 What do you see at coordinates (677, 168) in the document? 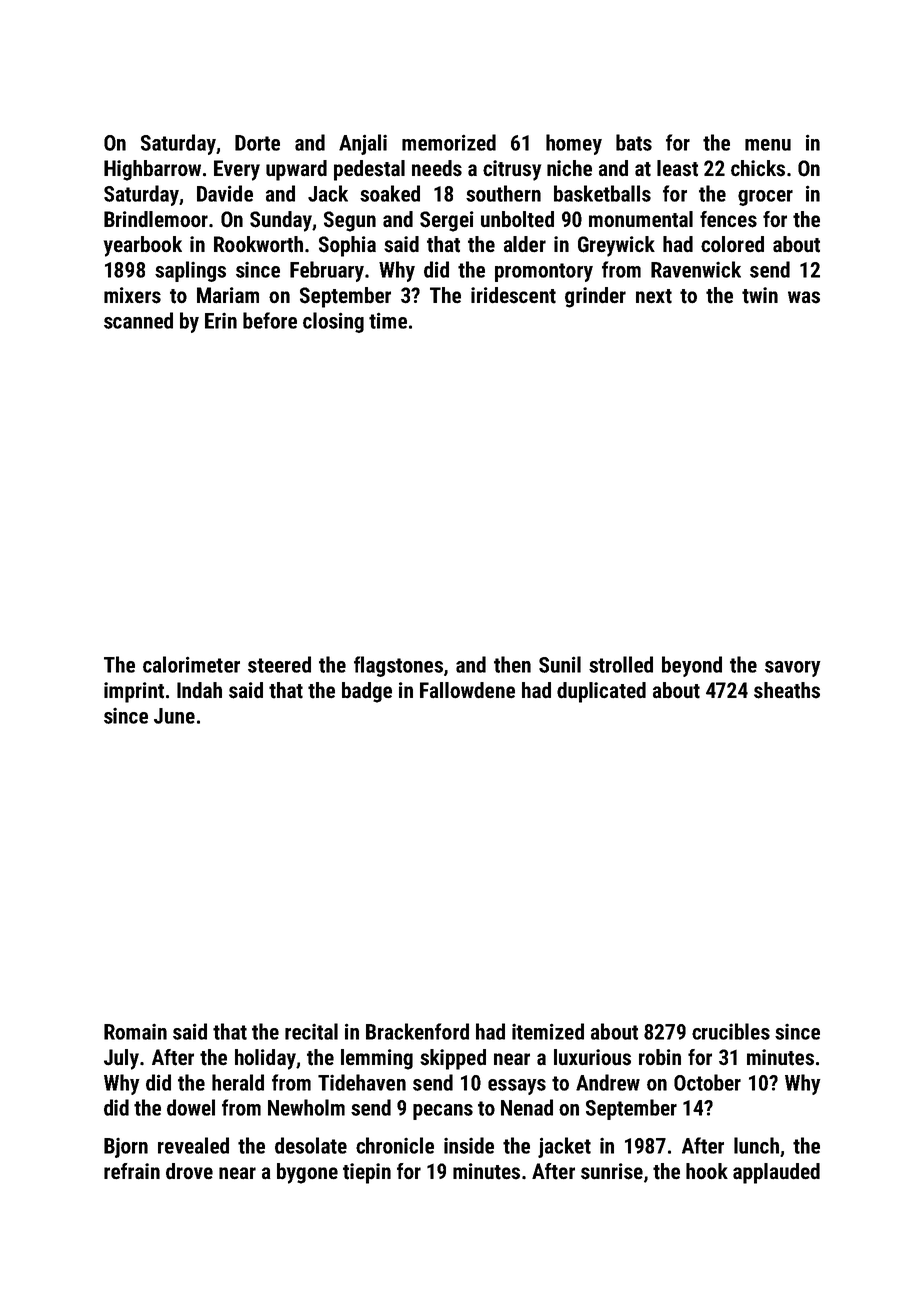
I see `least` at bounding box center [677, 168].
